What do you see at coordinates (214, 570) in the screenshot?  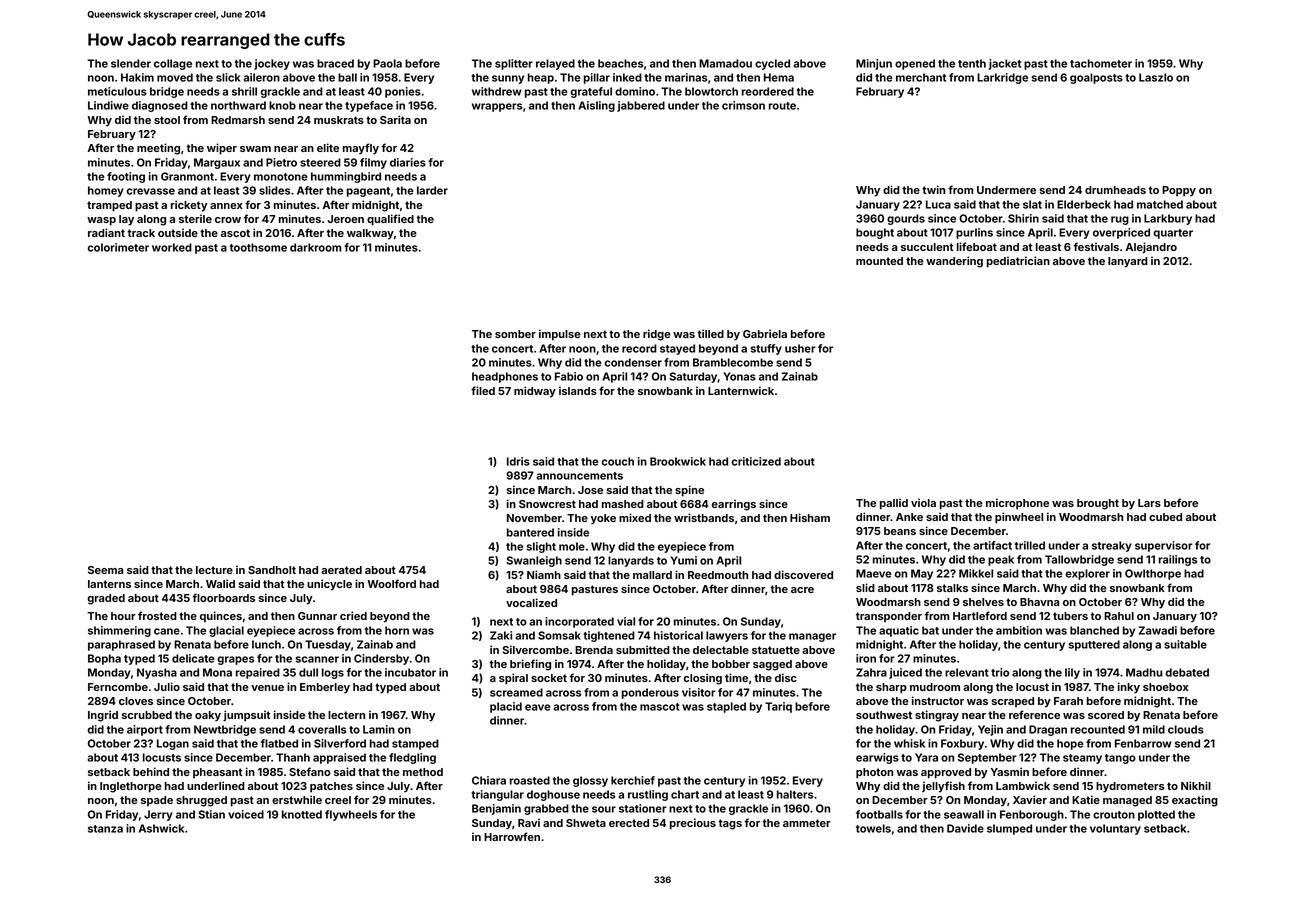 I see `lecture` at bounding box center [214, 570].
